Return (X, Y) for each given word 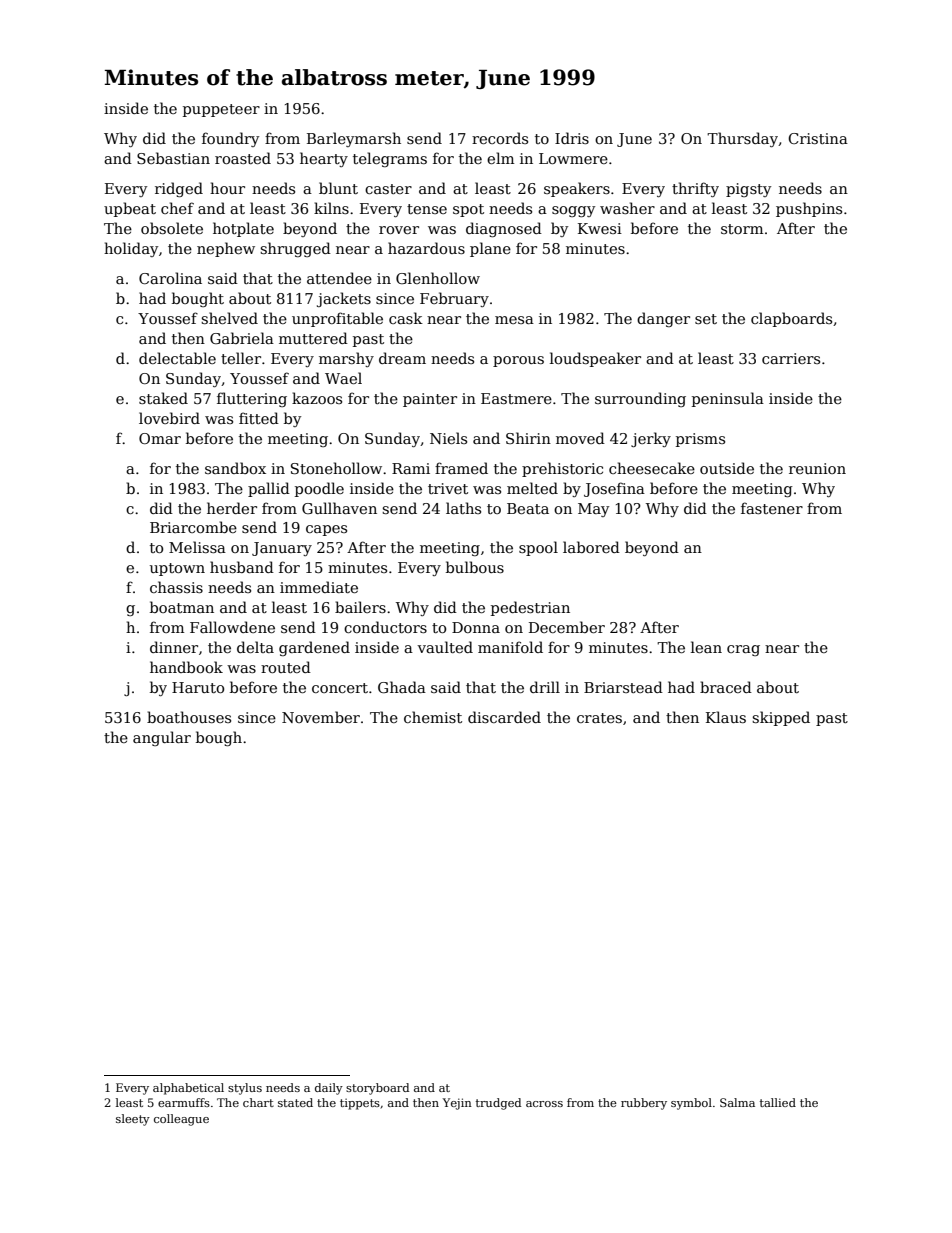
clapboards (791, 319)
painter (430, 400)
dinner (174, 647)
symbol (691, 1104)
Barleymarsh (354, 139)
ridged (179, 189)
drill (545, 687)
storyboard (377, 1089)
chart (258, 1102)
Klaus (726, 717)
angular (162, 738)
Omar (160, 438)
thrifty (695, 189)
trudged (498, 1104)
